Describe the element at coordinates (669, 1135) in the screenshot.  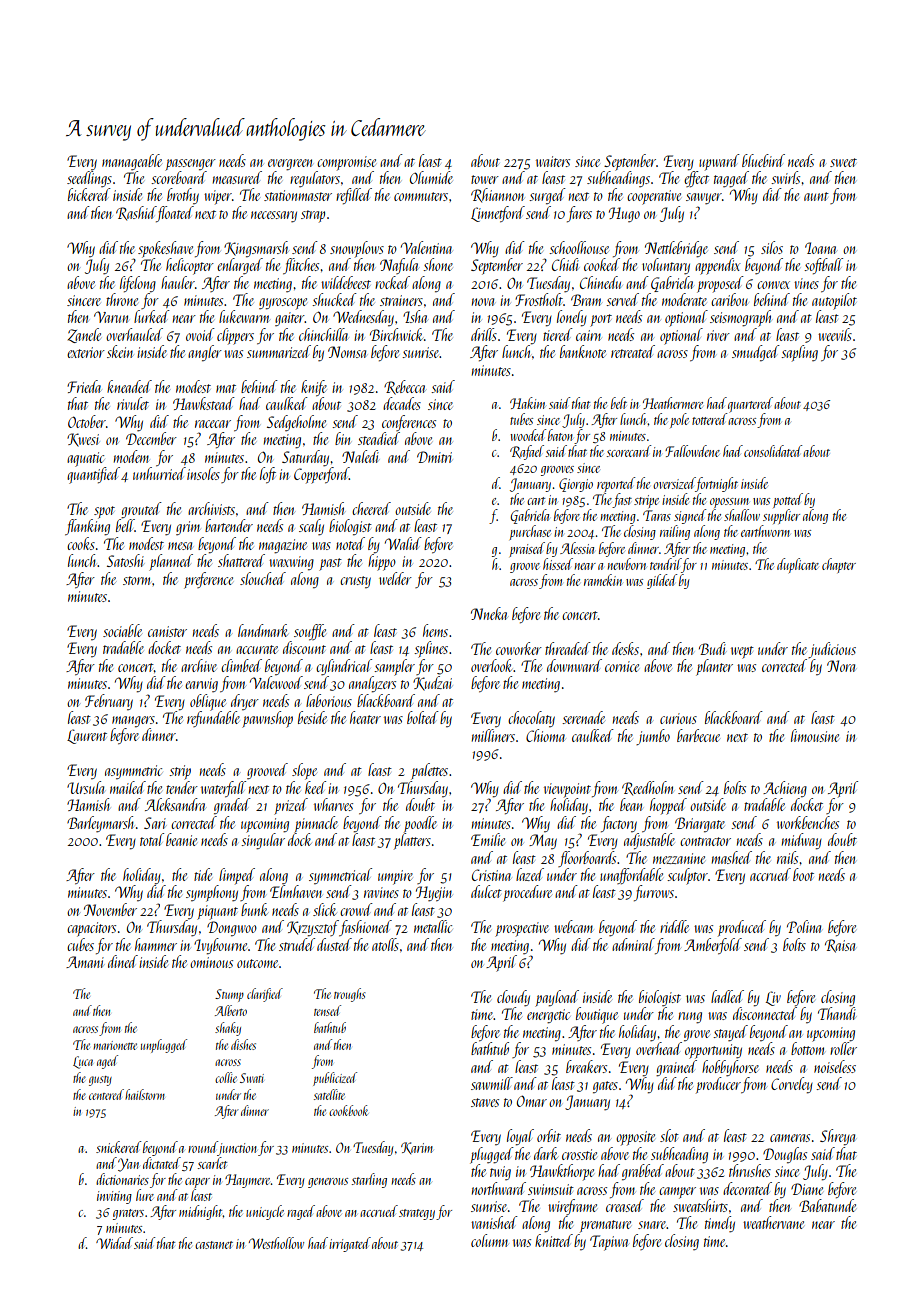
I see `slot` at that location.
